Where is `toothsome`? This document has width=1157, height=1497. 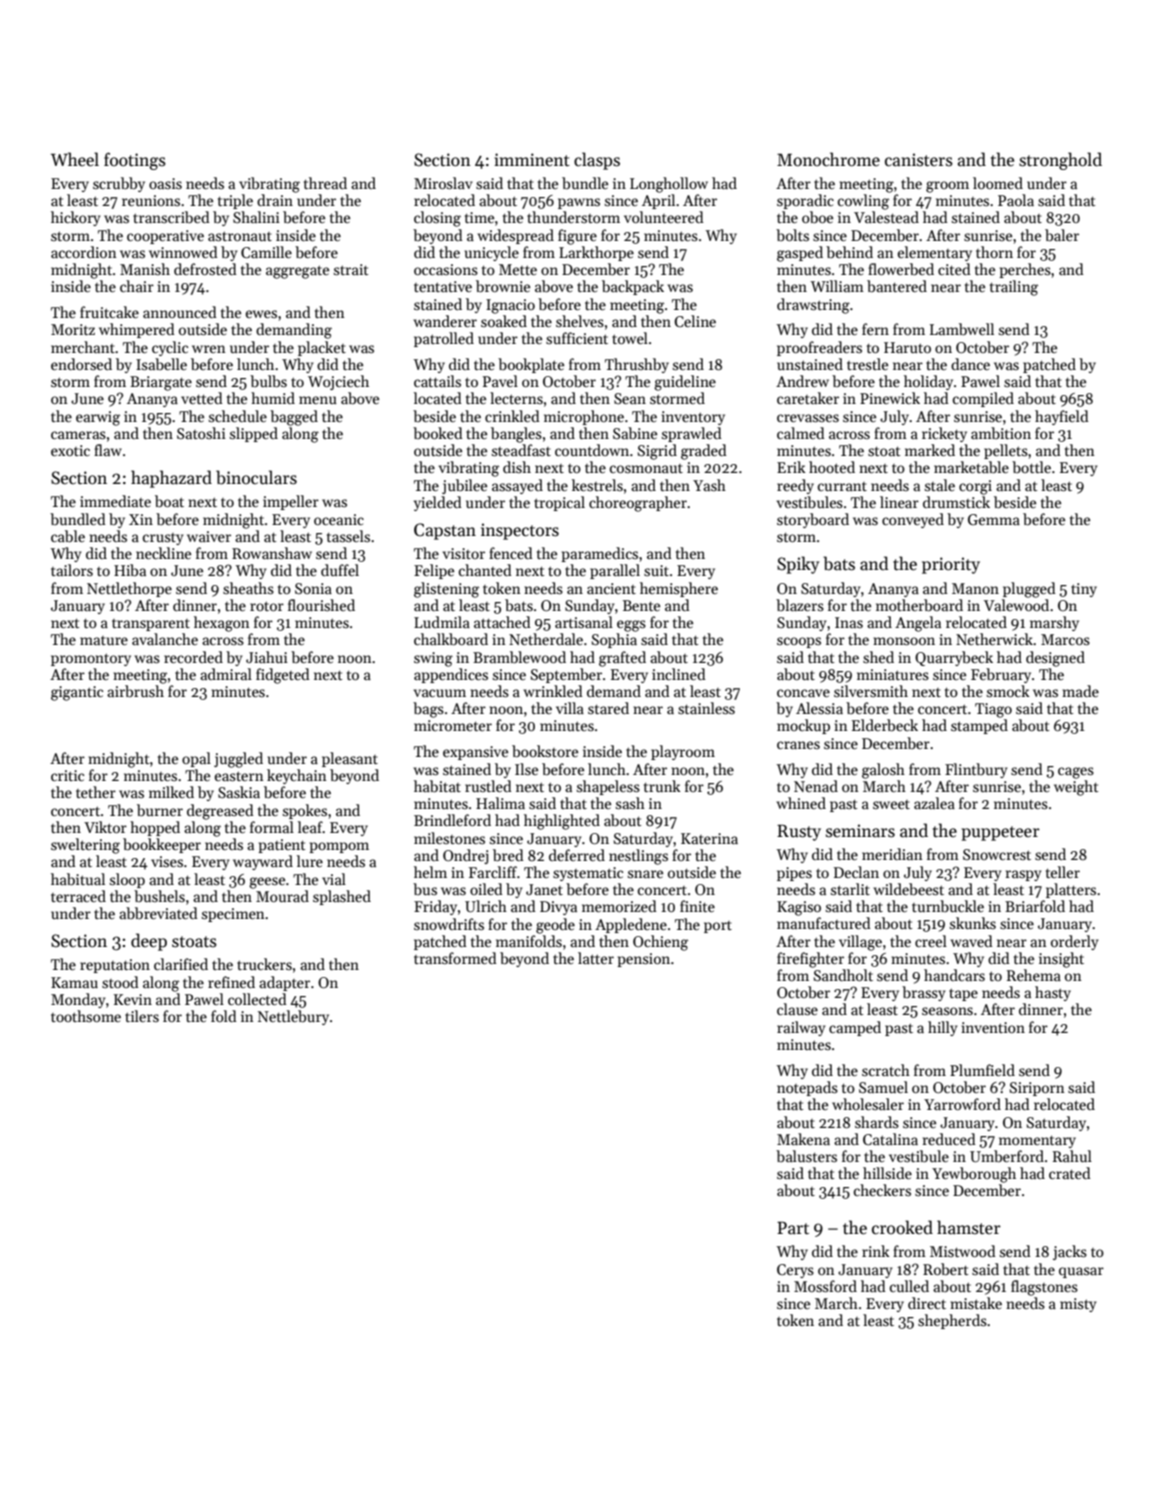
toothsome is located at coordinates (86, 1016).
